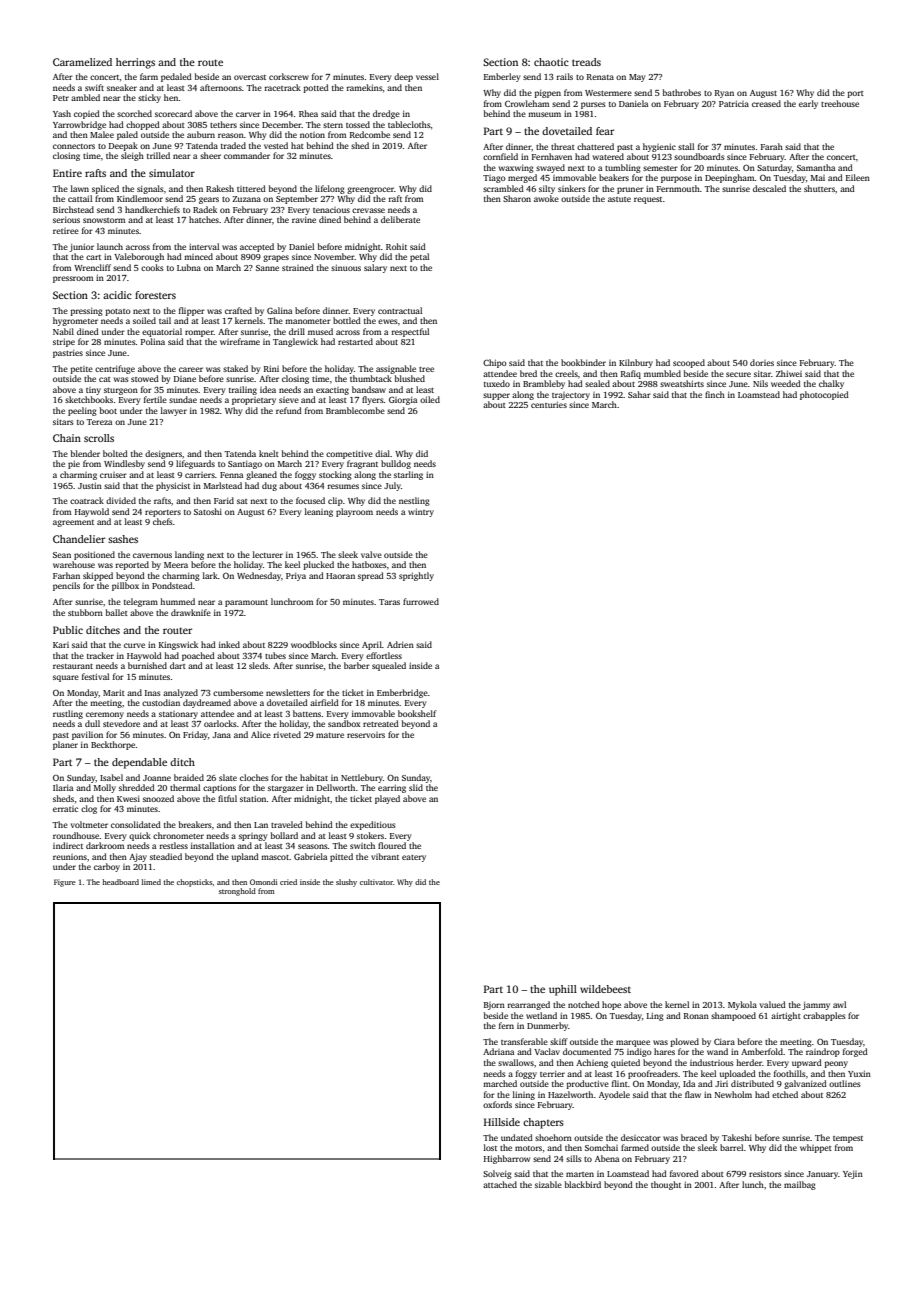  I want to click on jammy, so click(816, 1005).
